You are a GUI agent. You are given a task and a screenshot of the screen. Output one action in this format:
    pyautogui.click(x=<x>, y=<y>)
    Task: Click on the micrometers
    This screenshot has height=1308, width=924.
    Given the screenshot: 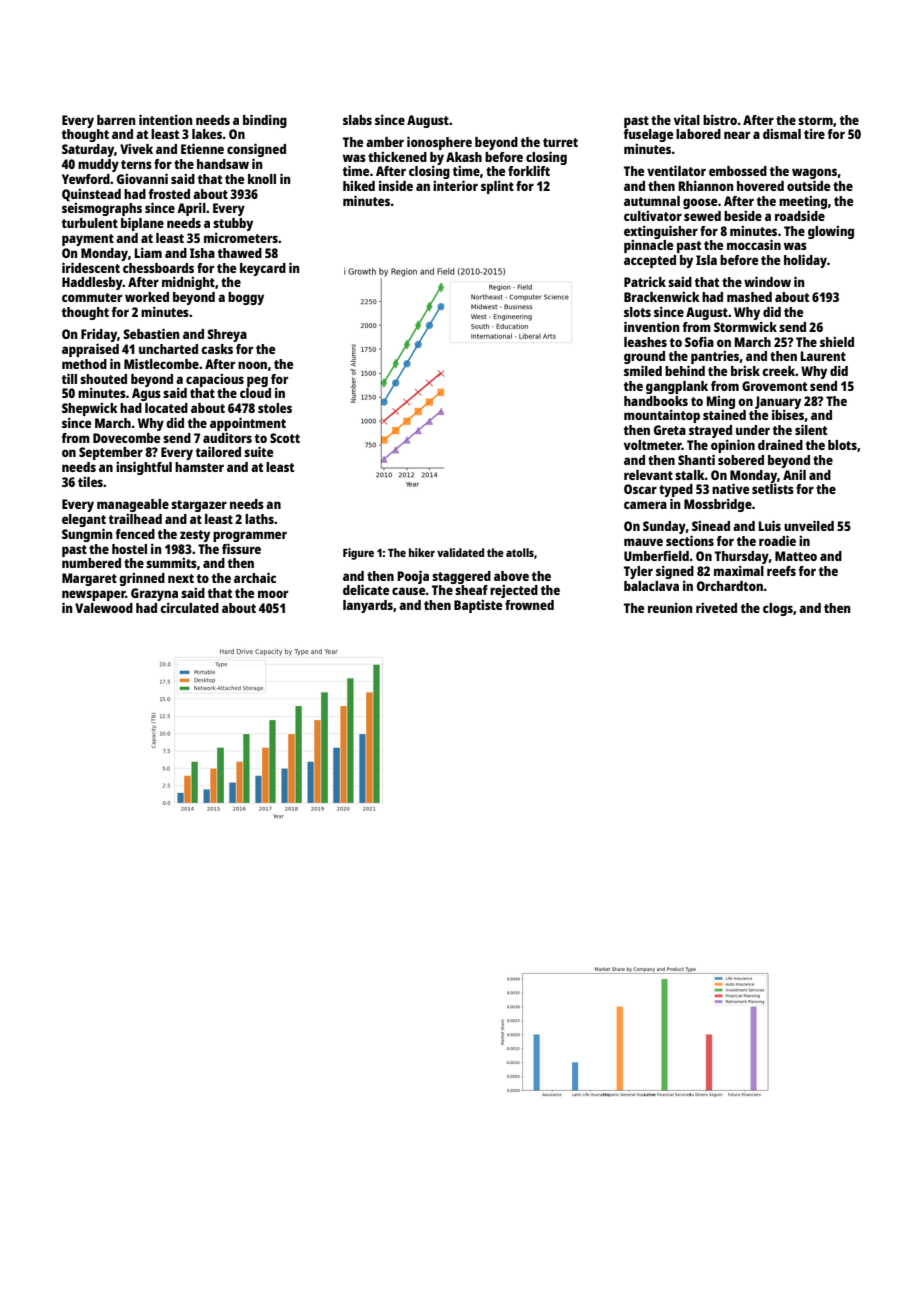 What is the action you would take?
    pyautogui.click(x=241, y=237)
